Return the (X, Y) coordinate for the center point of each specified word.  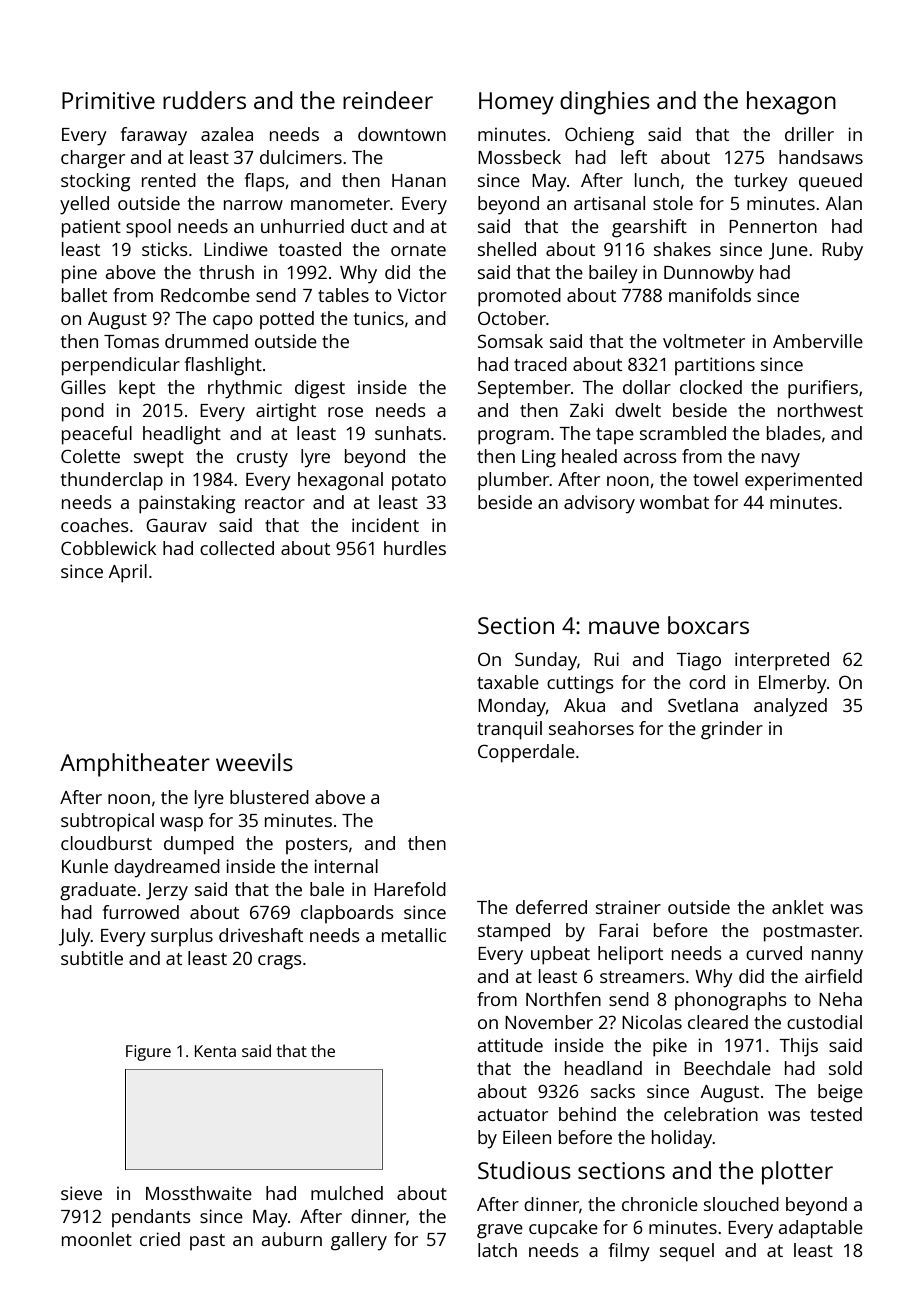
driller (809, 134)
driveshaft (261, 935)
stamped (514, 932)
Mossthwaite (199, 1193)
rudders (204, 100)
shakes (682, 249)
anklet (798, 907)
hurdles (415, 548)
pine (79, 275)
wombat (674, 502)
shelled (507, 249)
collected (237, 548)
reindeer (388, 100)
